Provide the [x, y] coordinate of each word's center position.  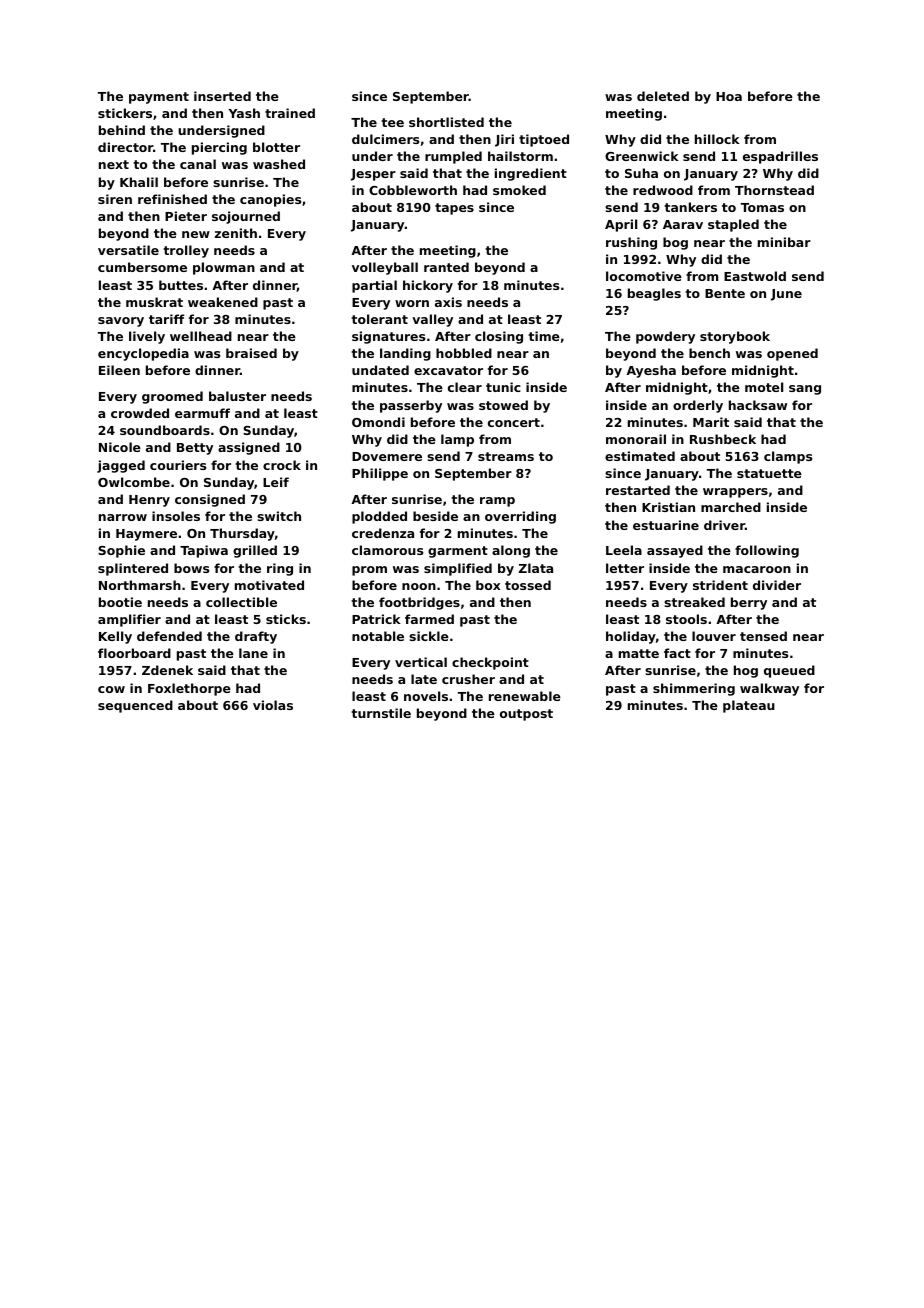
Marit [711, 422]
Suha [641, 173]
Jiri [504, 140]
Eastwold [755, 276]
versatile [128, 250]
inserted [222, 96]
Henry [149, 501]
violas [273, 705]
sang [805, 390]
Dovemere [387, 456]
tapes [454, 209]
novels [426, 696]
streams [506, 456]
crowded [140, 413]
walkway [769, 689]
